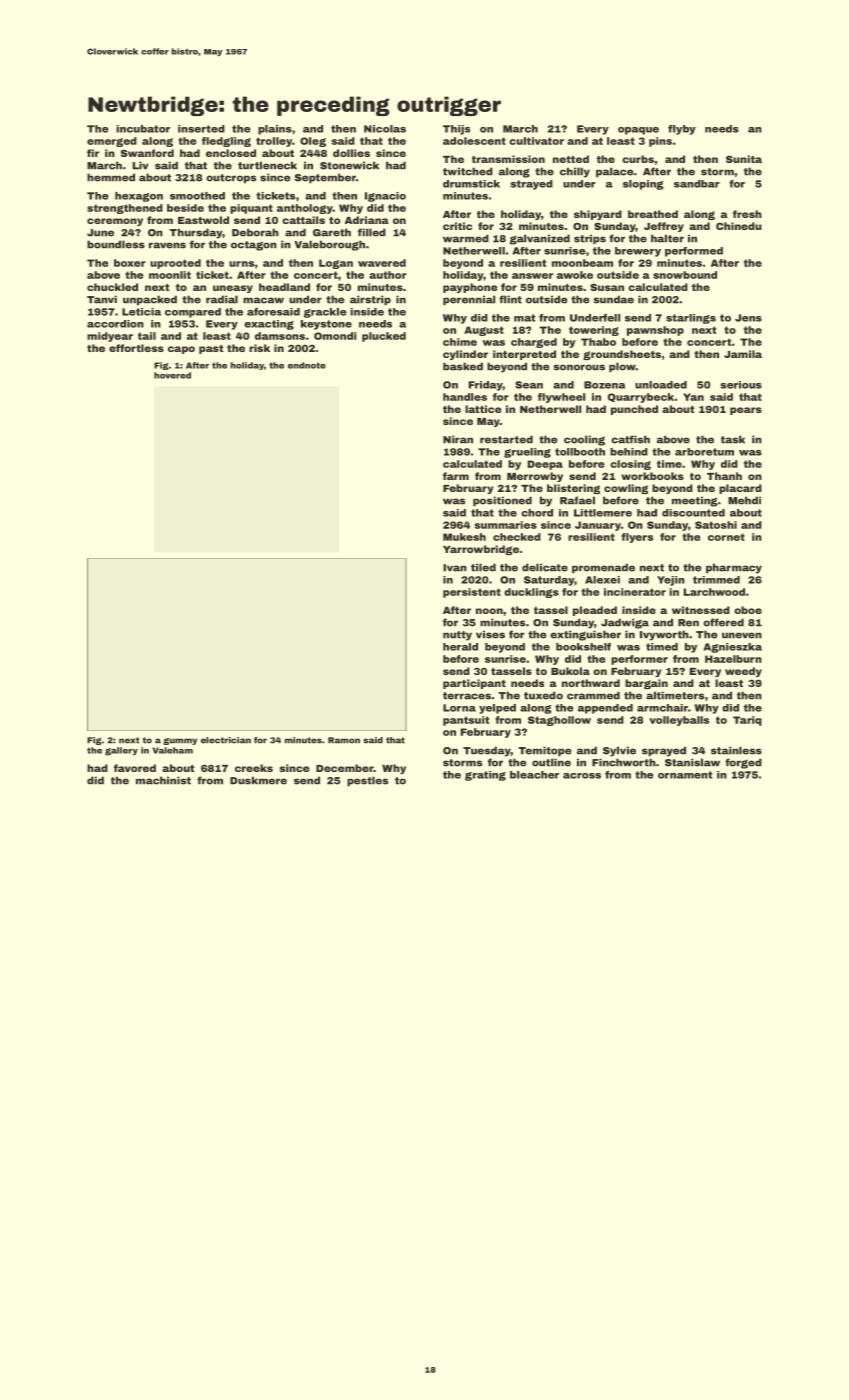 This screenshot has height=1400, width=849. I want to click on arboretum, so click(704, 452).
